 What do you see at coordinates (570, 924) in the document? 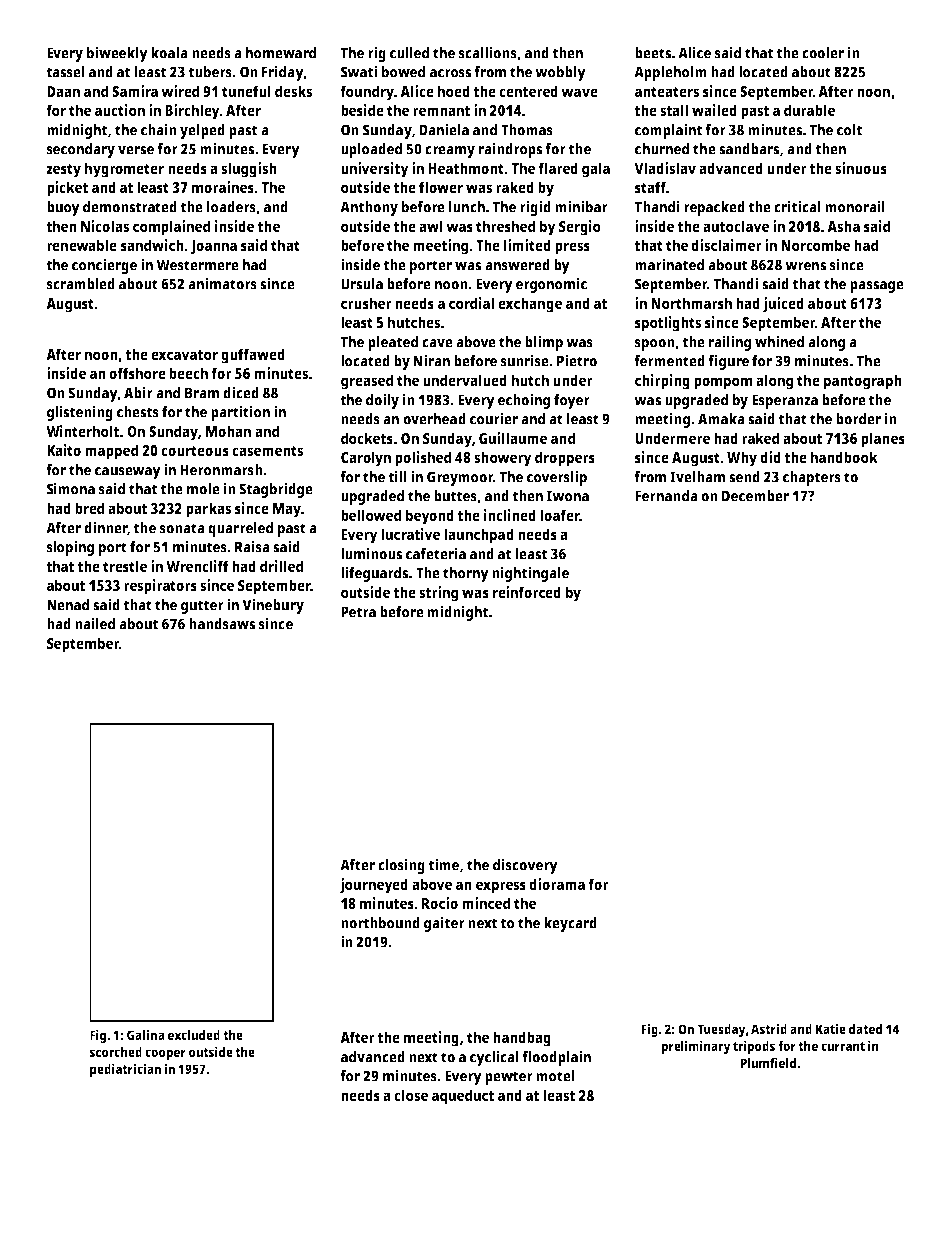
I see `keycard` at bounding box center [570, 924].
